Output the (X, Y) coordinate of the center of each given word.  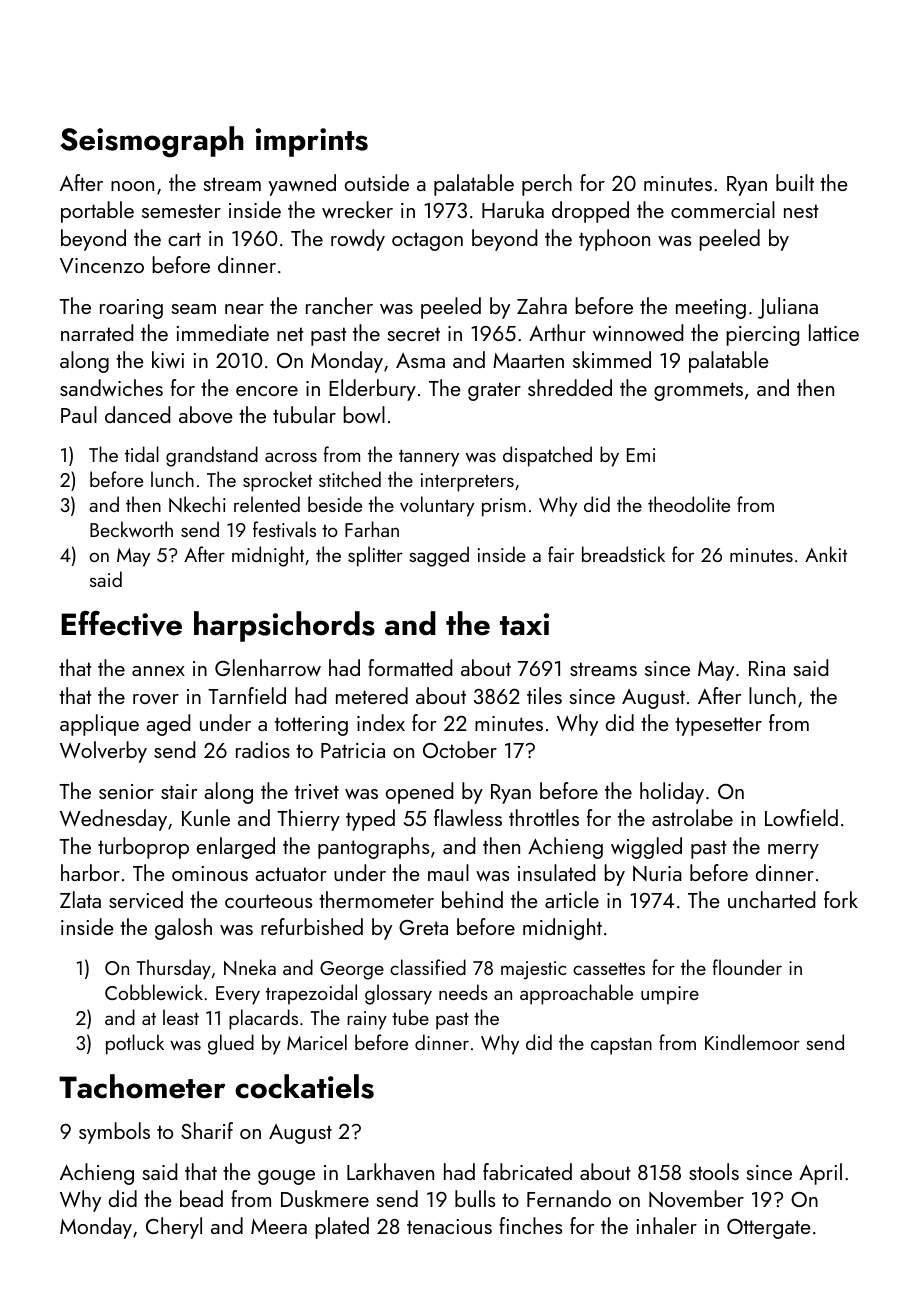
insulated (556, 872)
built (795, 182)
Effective (121, 623)
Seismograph (152, 142)
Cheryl (174, 1228)
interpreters (467, 482)
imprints (312, 142)
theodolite (689, 504)
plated (342, 1228)
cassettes (609, 968)
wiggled (646, 848)
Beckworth (131, 529)
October (460, 749)
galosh (183, 929)
